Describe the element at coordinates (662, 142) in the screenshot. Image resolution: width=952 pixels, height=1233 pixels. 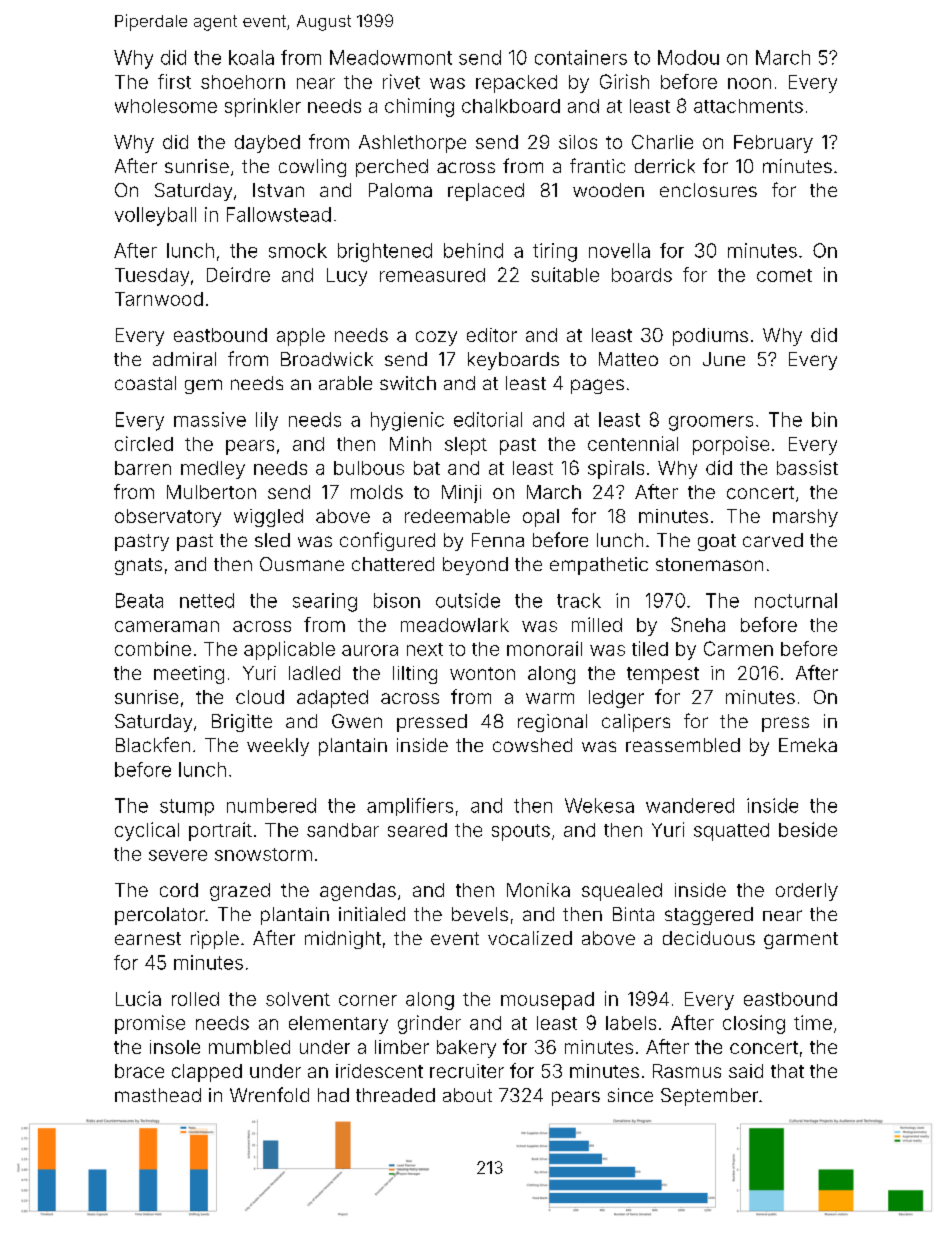
I see `Charlie` at that location.
